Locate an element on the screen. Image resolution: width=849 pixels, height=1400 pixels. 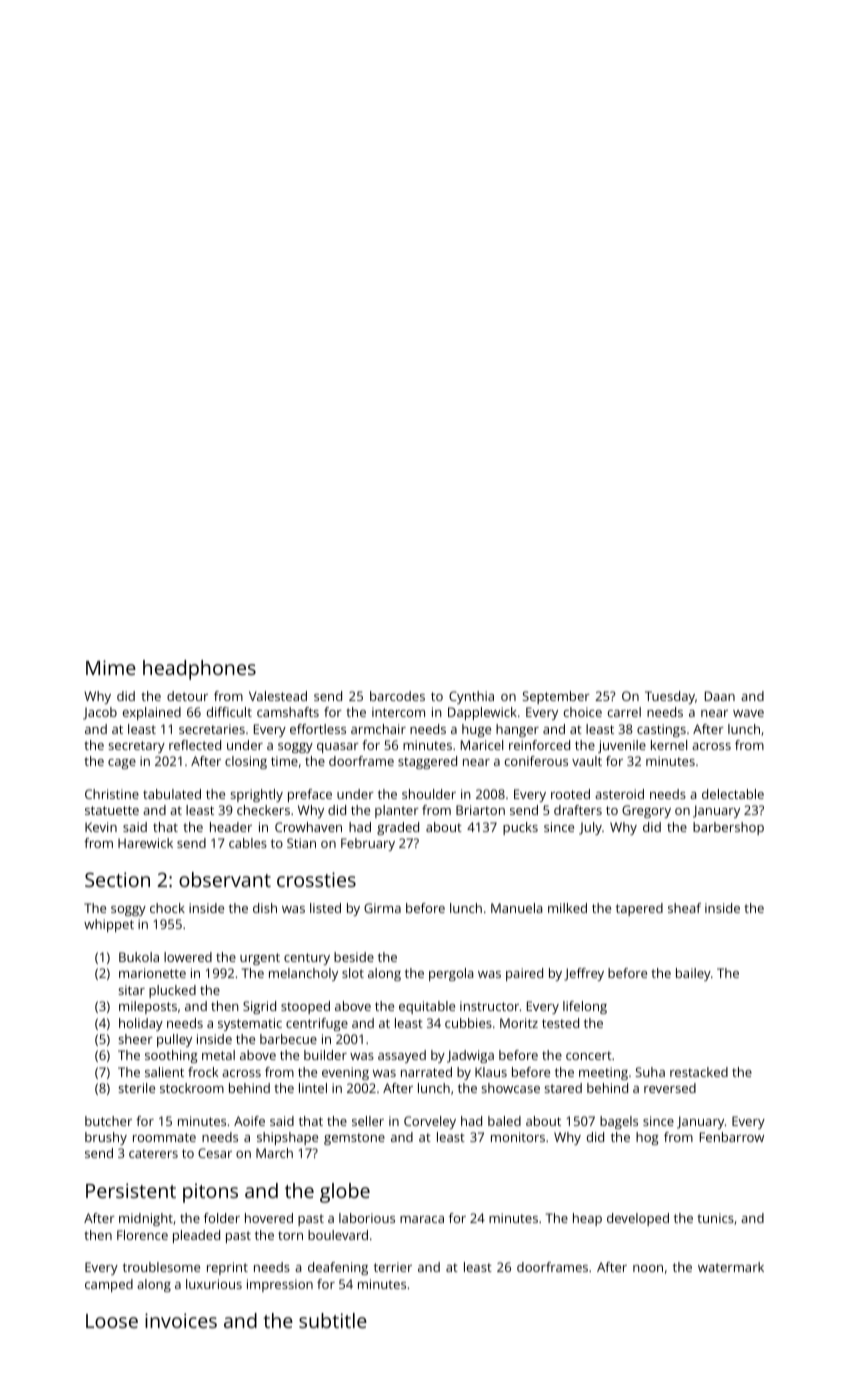
Loose is located at coordinates (112, 1321).
